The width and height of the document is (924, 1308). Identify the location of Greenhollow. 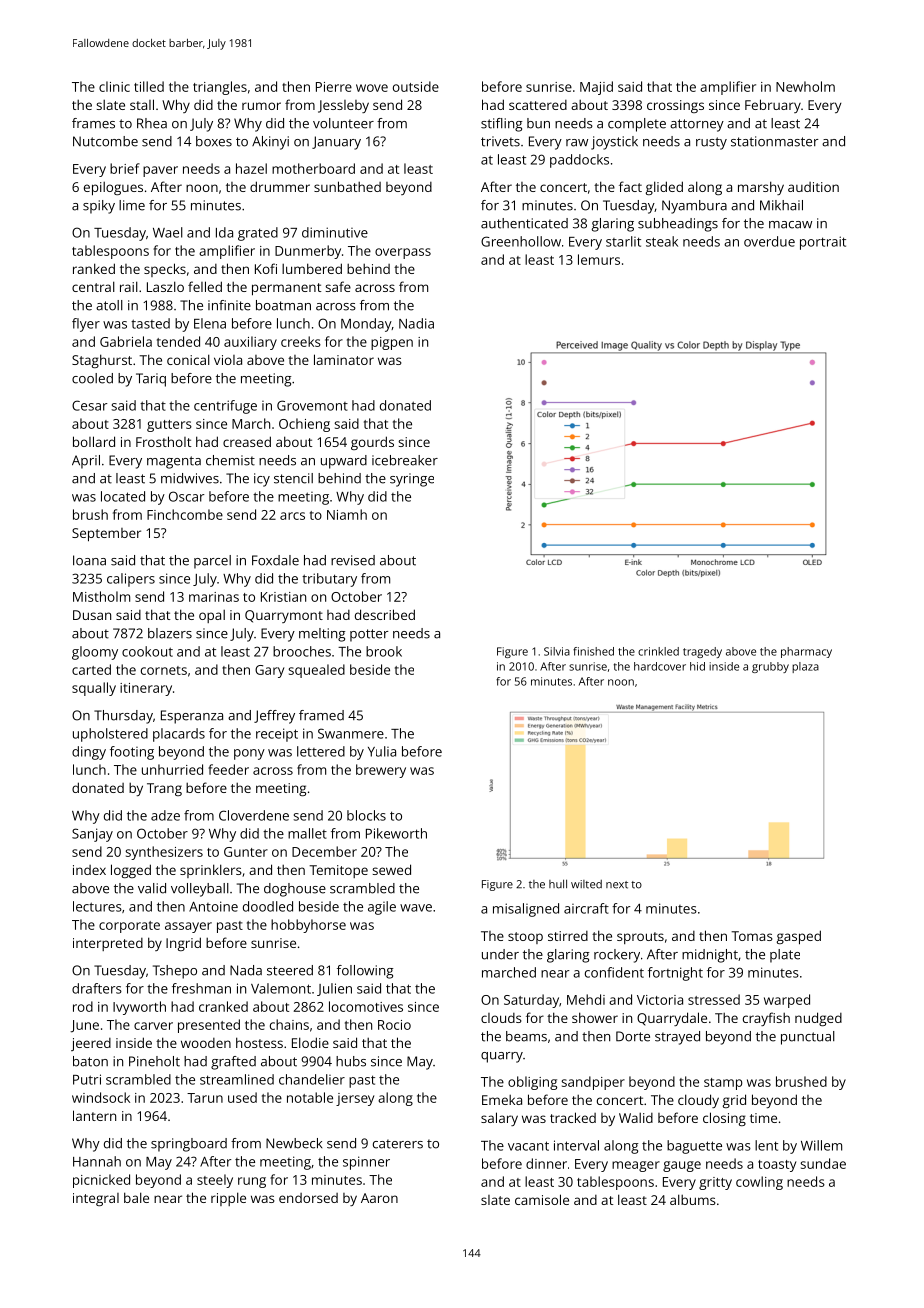
(521, 241).
